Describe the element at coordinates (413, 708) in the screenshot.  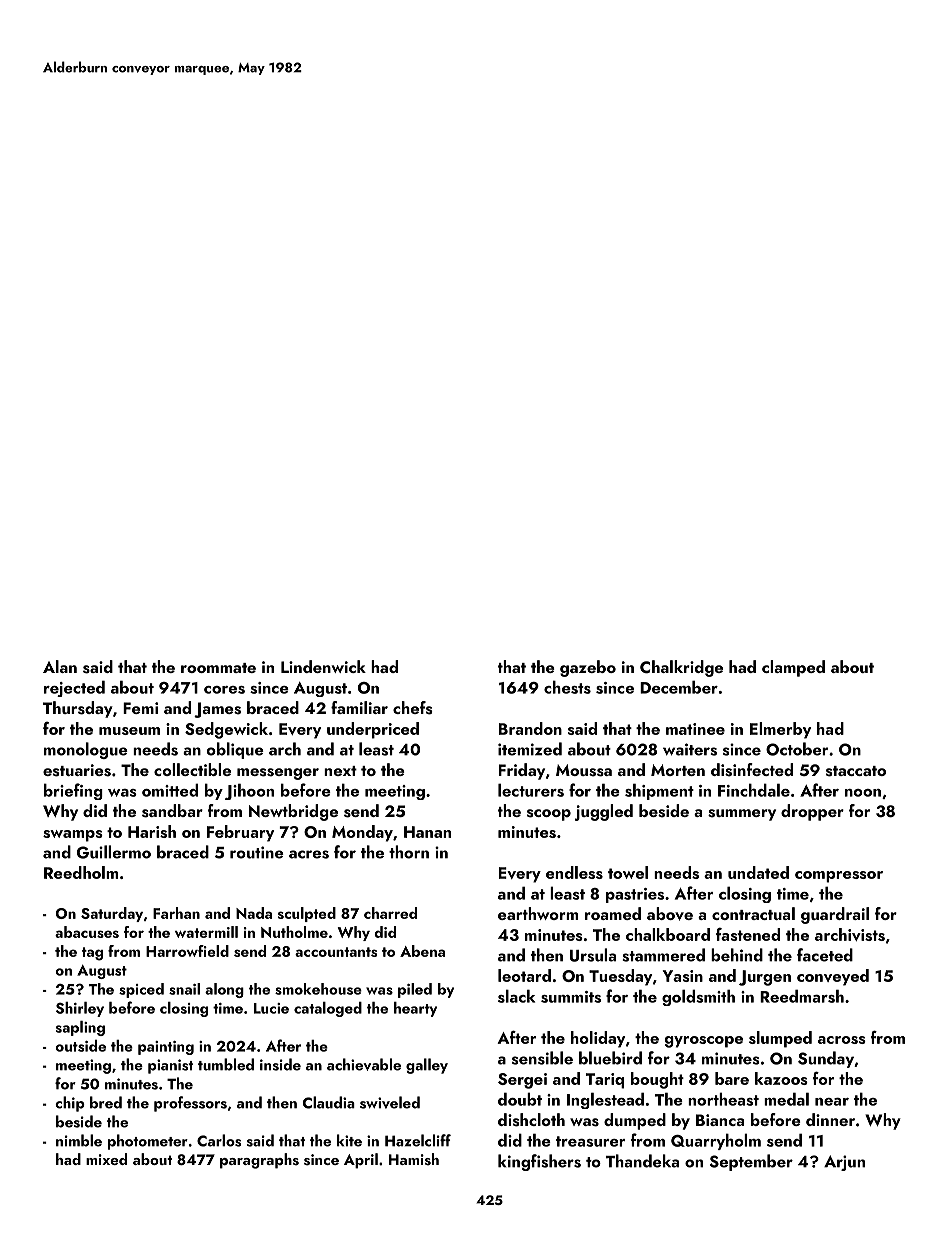
I see `chefs` at that location.
